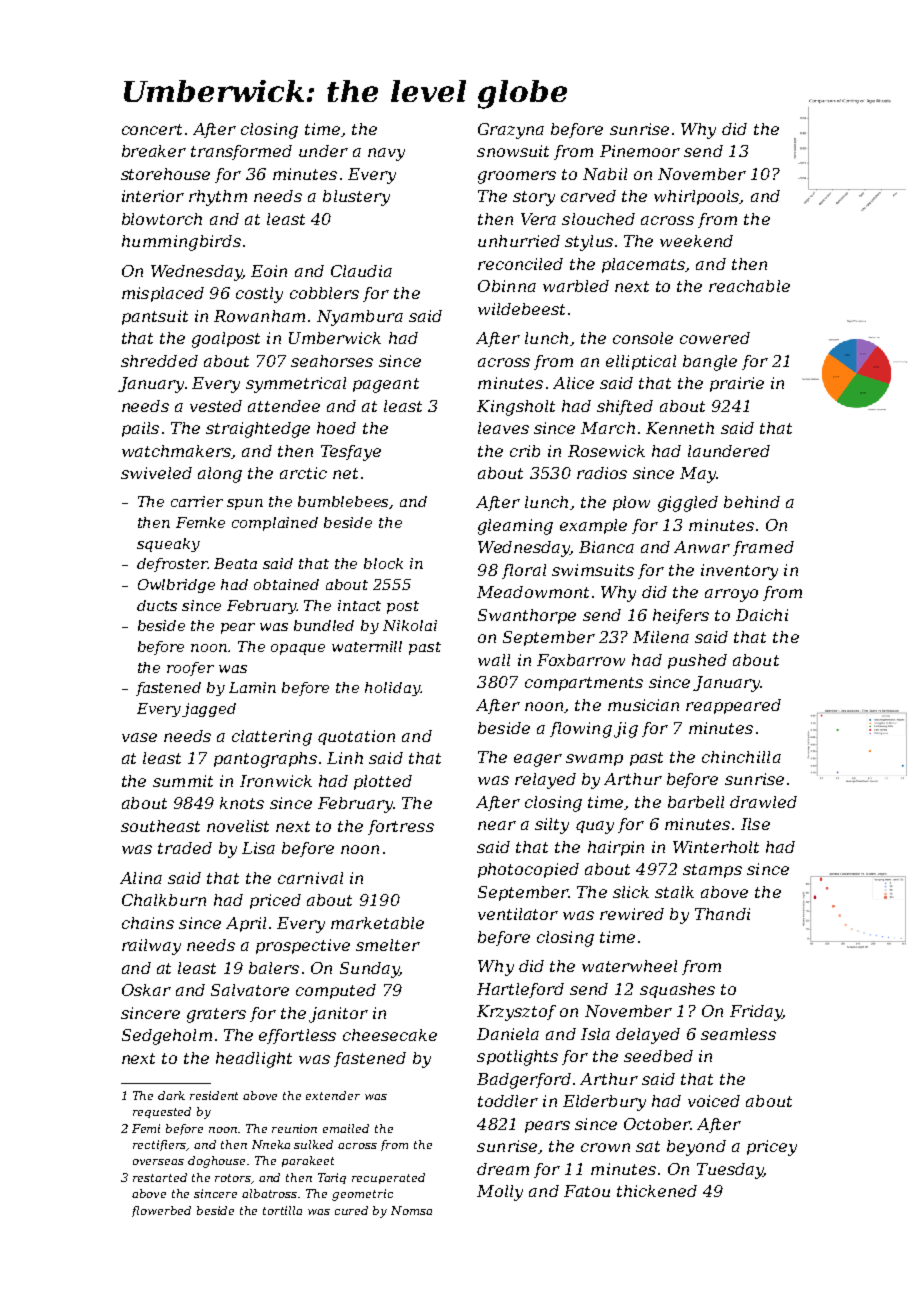  Describe the element at coordinates (516, 408) in the screenshot. I see `Kingsholt` at that location.
